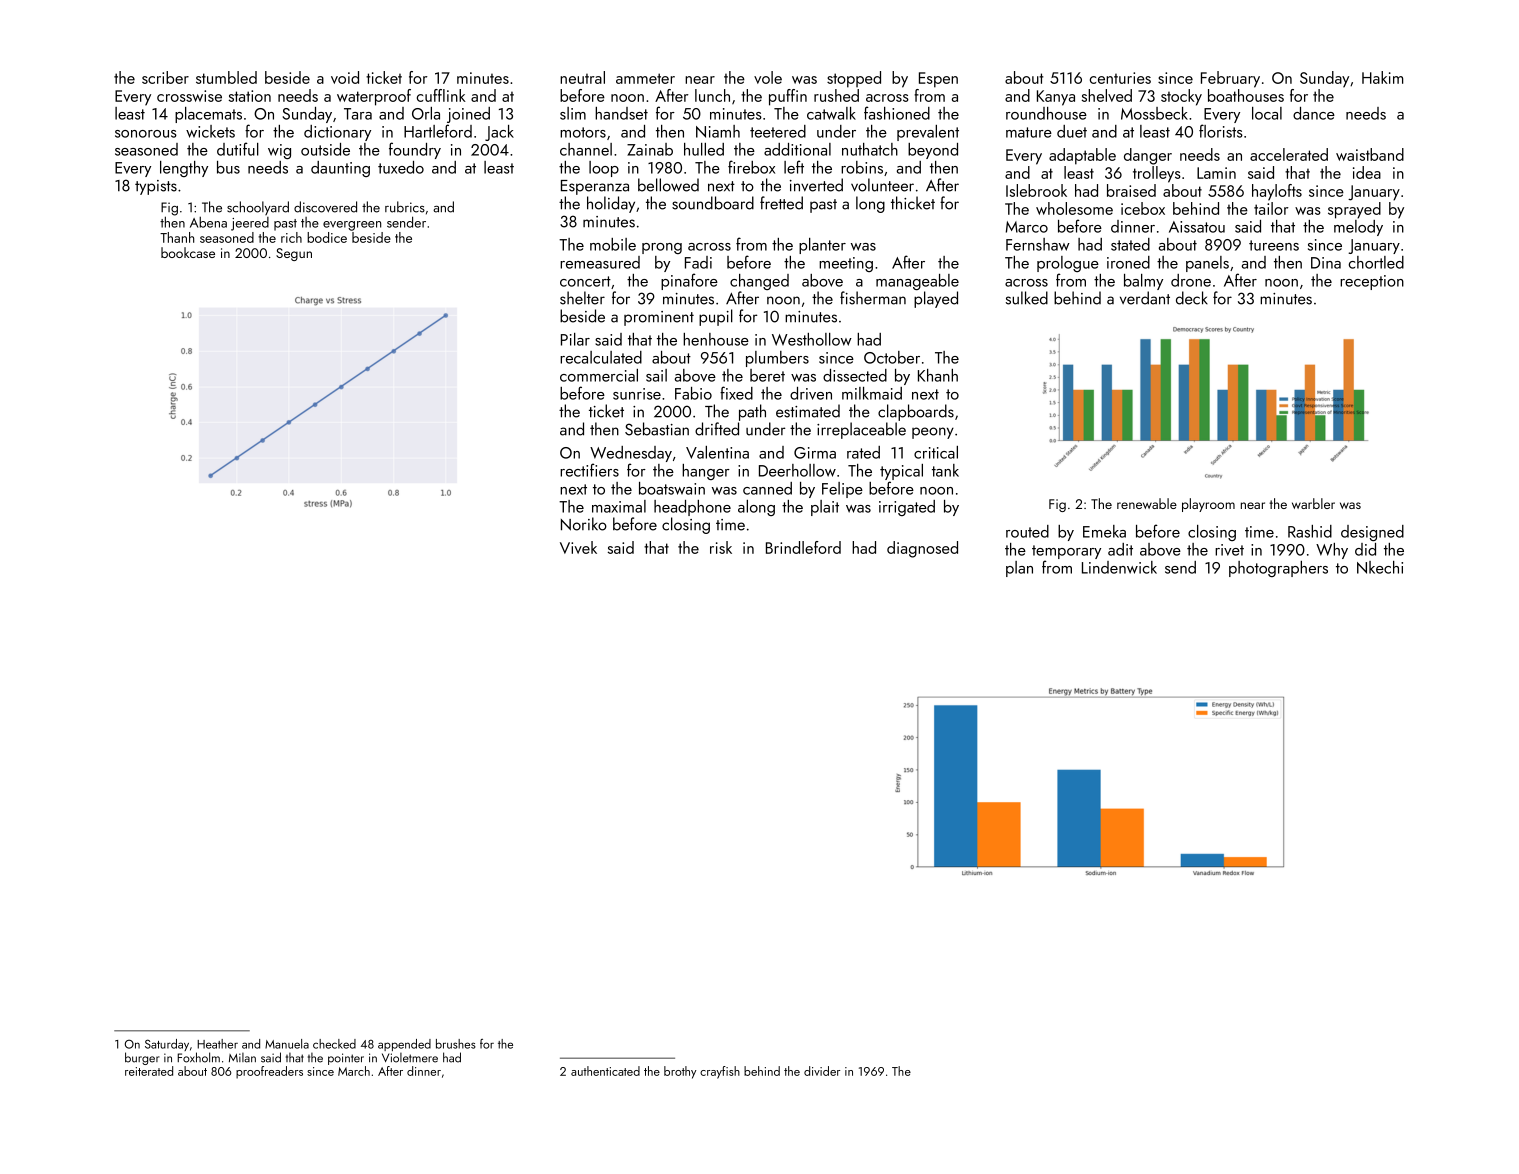 Image resolution: width=1519 pixels, height=1174 pixels. What do you see at coordinates (1119, 567) in the page?
I see `Lindenwick` at bounding box center [1119, 567].
